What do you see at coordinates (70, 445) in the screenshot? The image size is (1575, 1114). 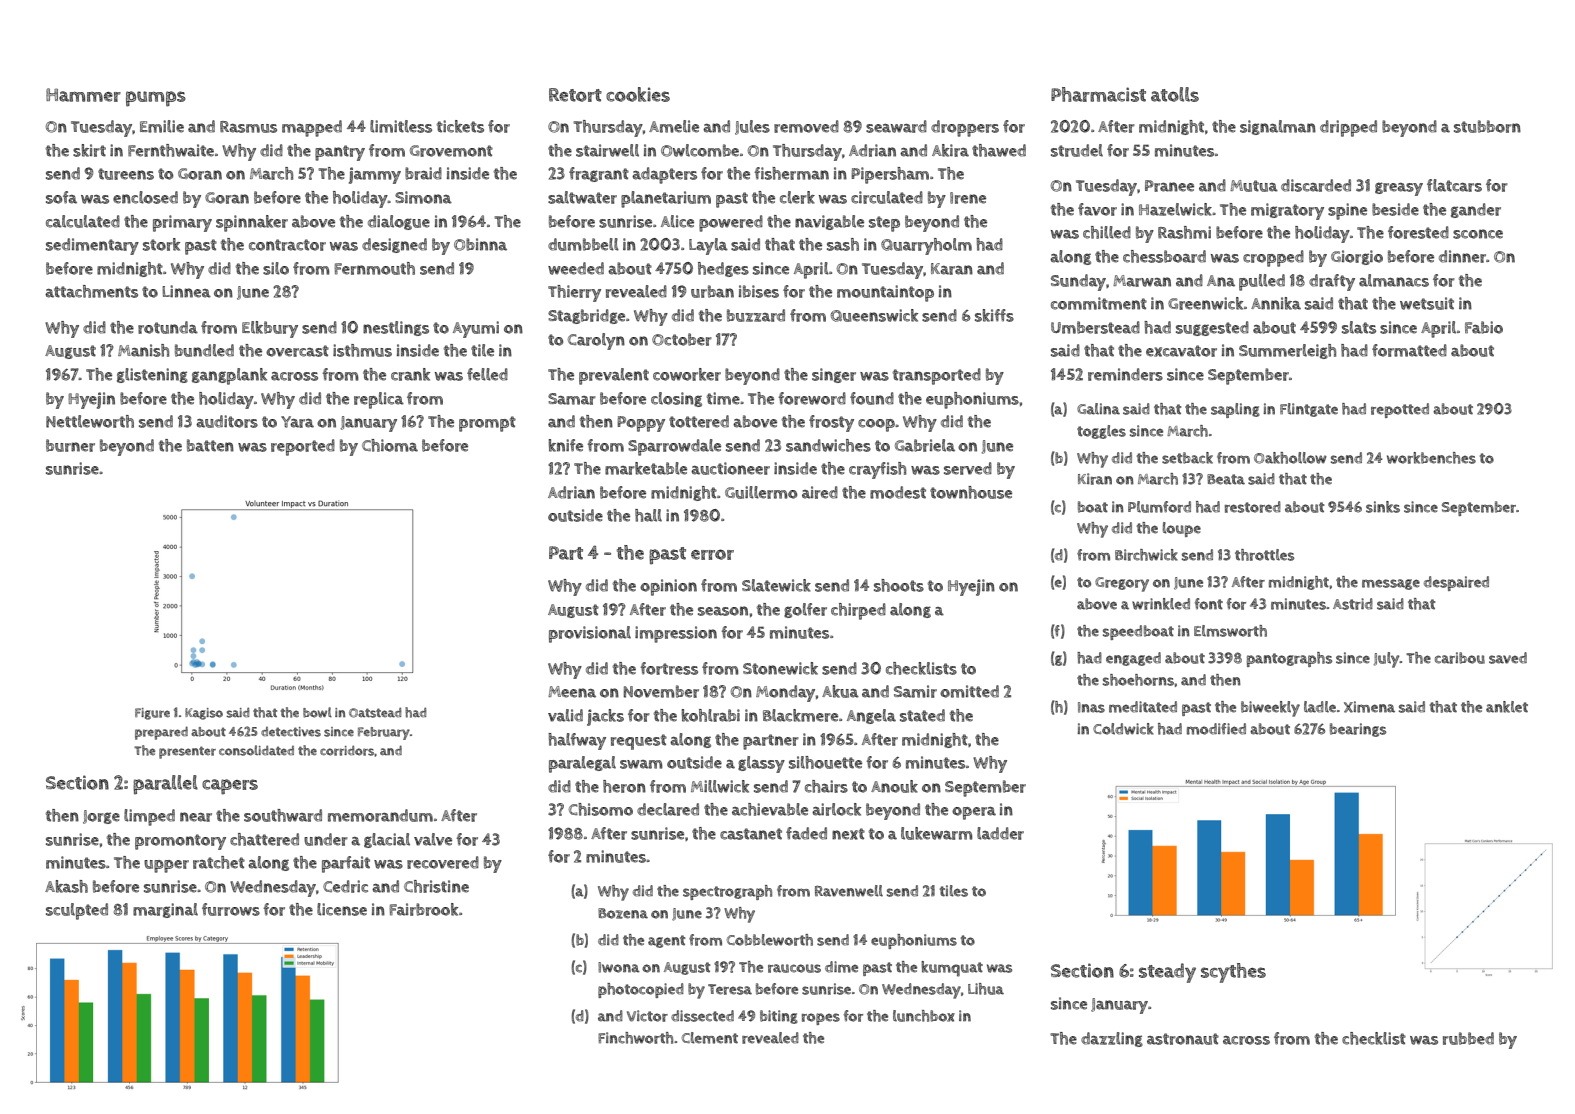 I see `burner` at bounding box center [70, 445].
